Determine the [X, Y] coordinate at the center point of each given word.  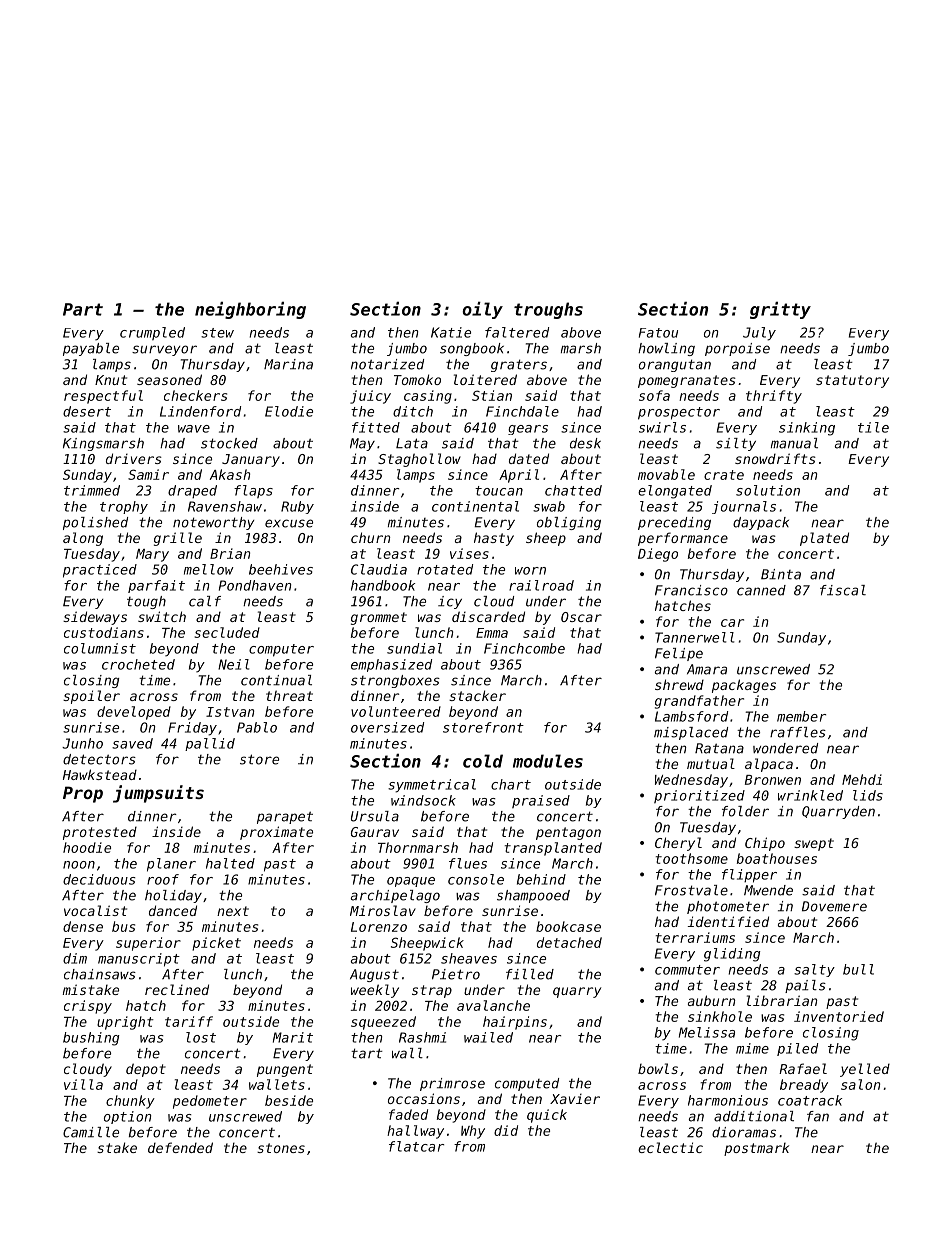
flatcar [416, 1146]
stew [217, 333]
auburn [711, 1000]
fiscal [843, 590]
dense [83, 926]
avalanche [493, 1005]
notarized [387, 364]
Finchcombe [524, 648]
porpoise [737, 349]
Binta [781, 574]
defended [180, 1147]
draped [192, 491]
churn [370, 537]
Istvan [230, 712]
